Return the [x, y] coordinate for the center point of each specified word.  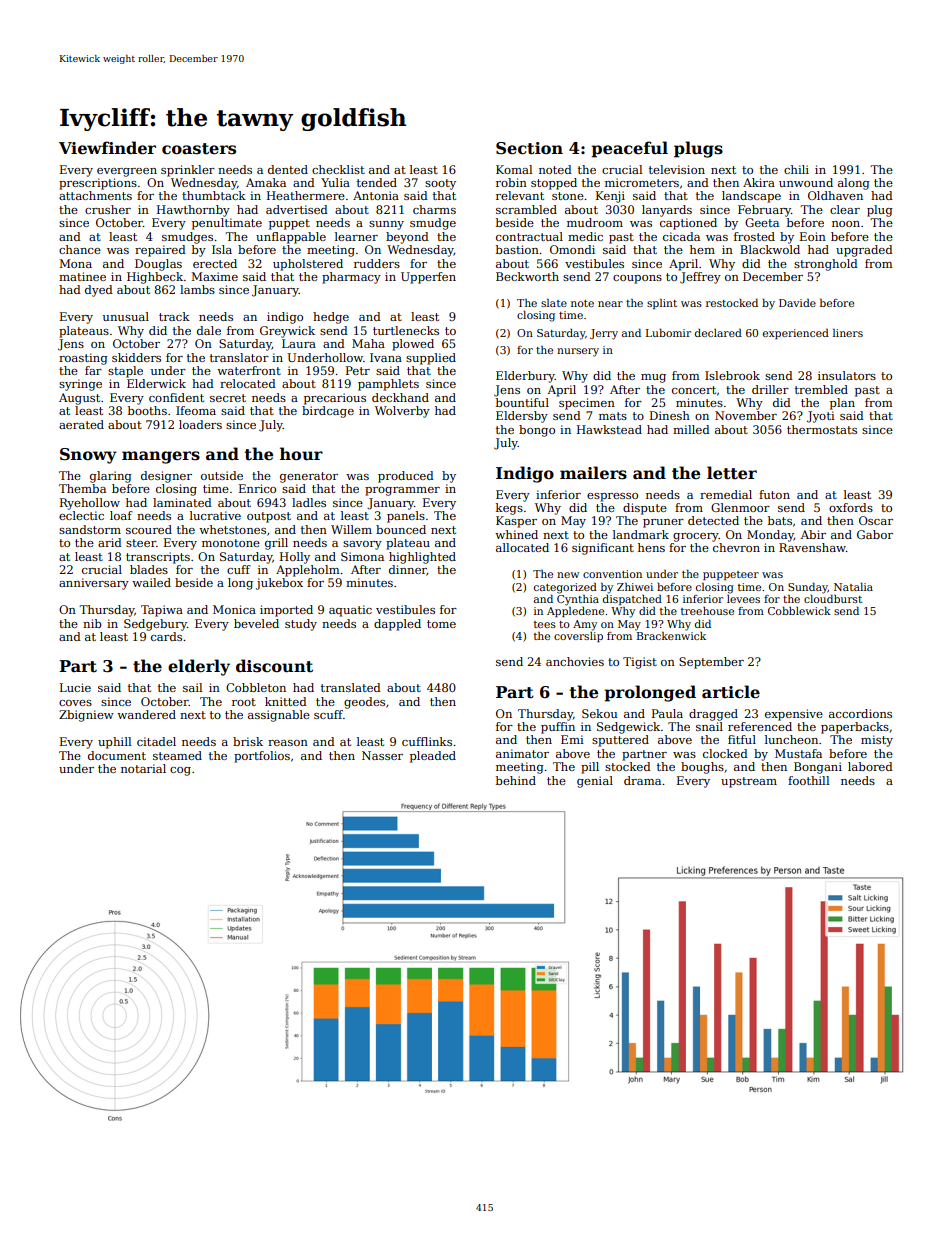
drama [642, 780]
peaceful [629, 149]
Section [529, 148]
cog [180, 771]
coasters [199, 149]
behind [516, 780]
